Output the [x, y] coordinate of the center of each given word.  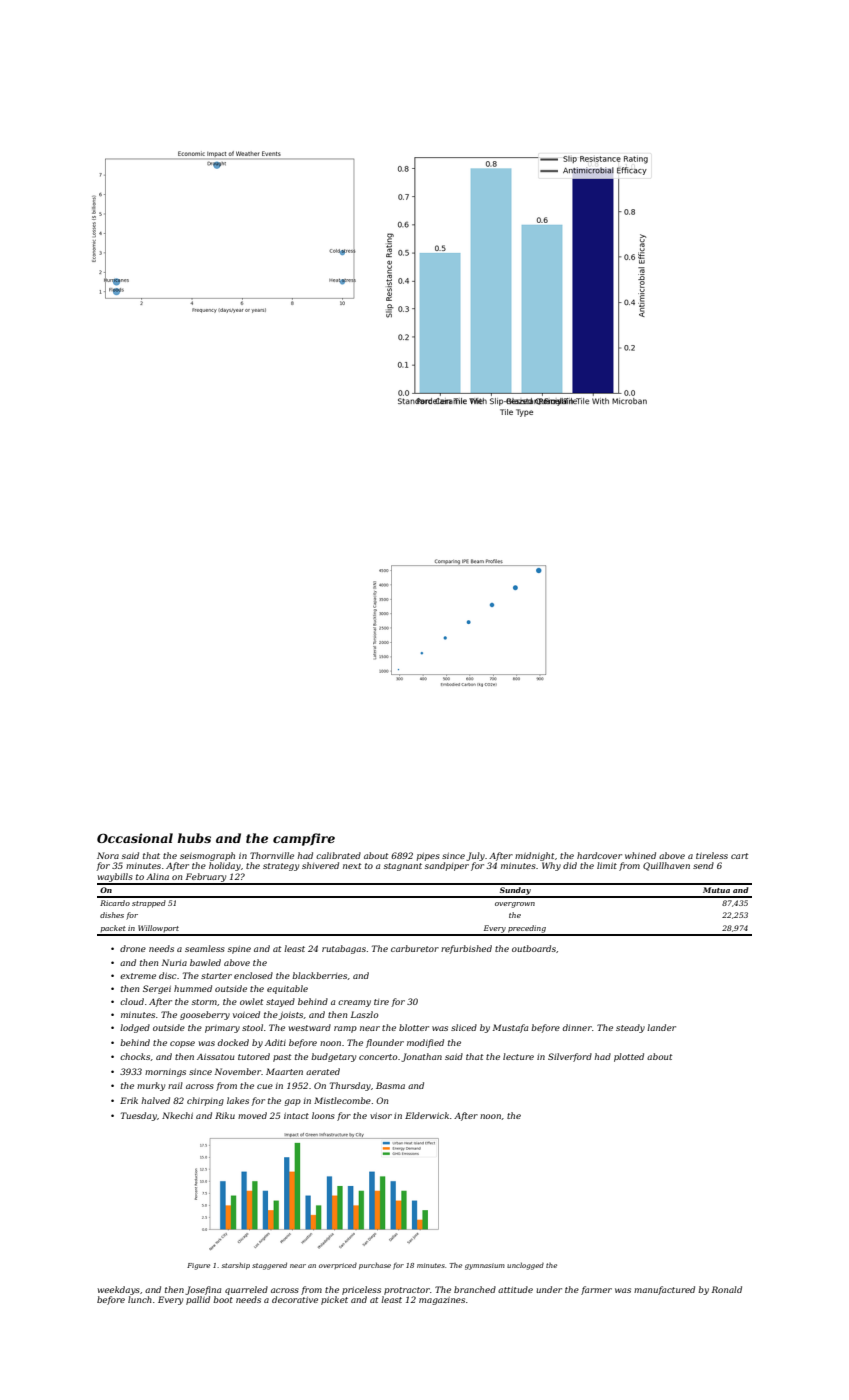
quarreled [246, 1290]
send [703, 865]
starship [236, 1265]
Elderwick [427, 1115]
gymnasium [485, 1266]
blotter [414, 1027]
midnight [534, 856]
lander [661, 1027]
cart [739, 856]
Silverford [570, 1057]
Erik [129, 1100]
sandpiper [447, 866]
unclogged [525, 1266]
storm [204, 1002]
